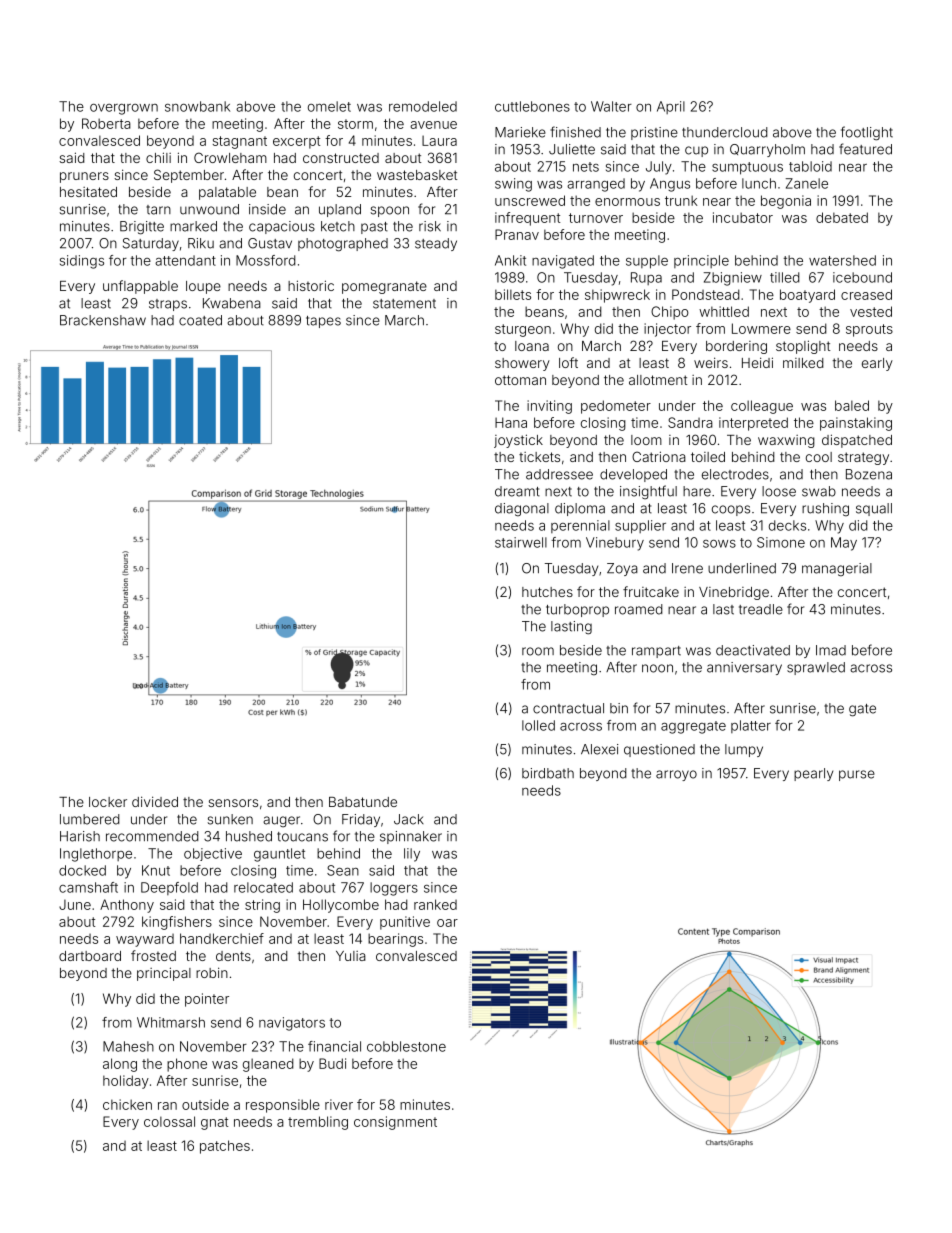  Describe the element at coordinates (611, 106) in the image. I see `Walter` at that location.
